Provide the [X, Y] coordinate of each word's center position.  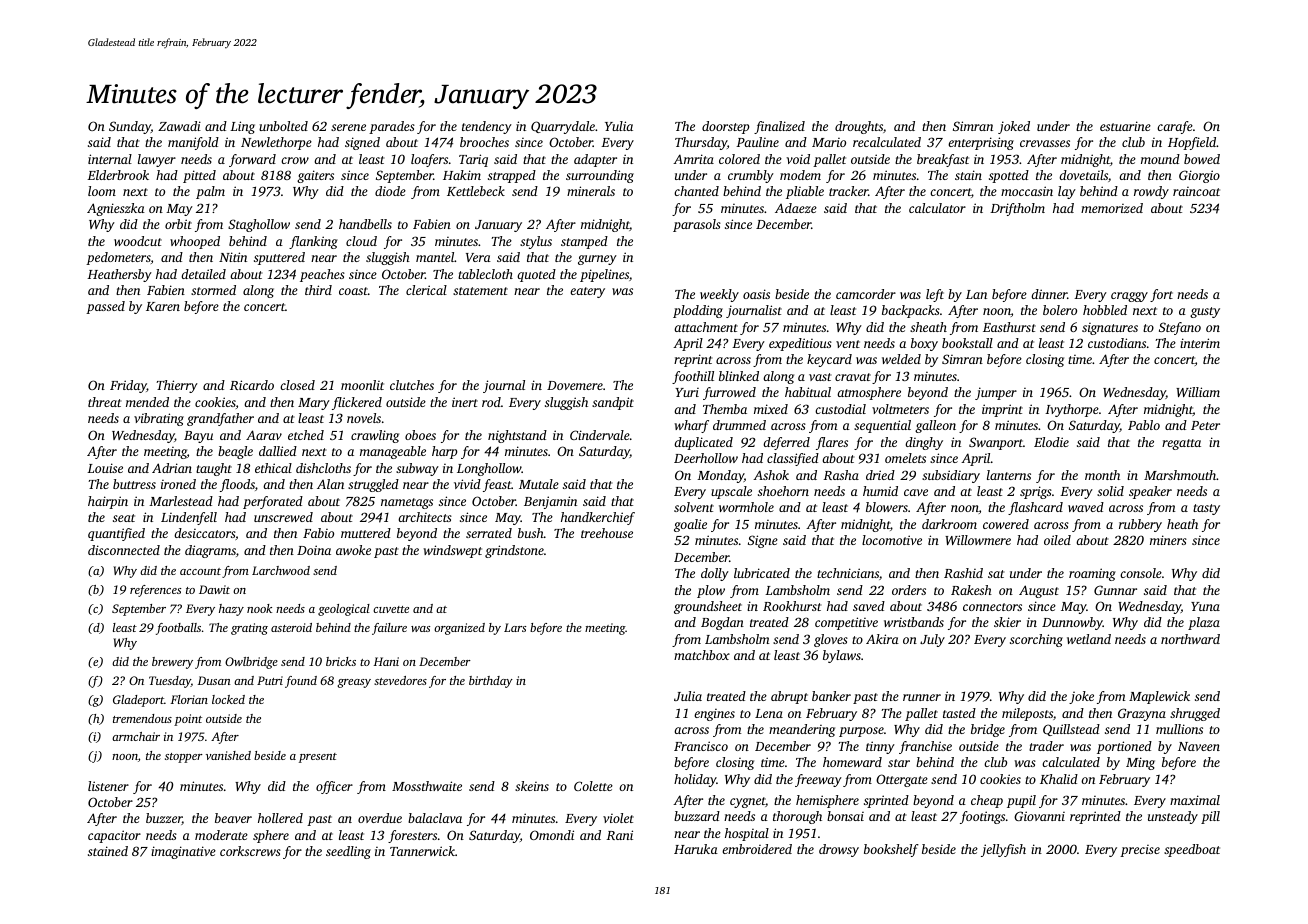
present [318, 758]
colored [739, 159]
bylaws [842, 656]
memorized [1112, 208]
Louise [105, 468]
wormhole [746, 507]
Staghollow [259, 225]
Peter [1205, 425]
